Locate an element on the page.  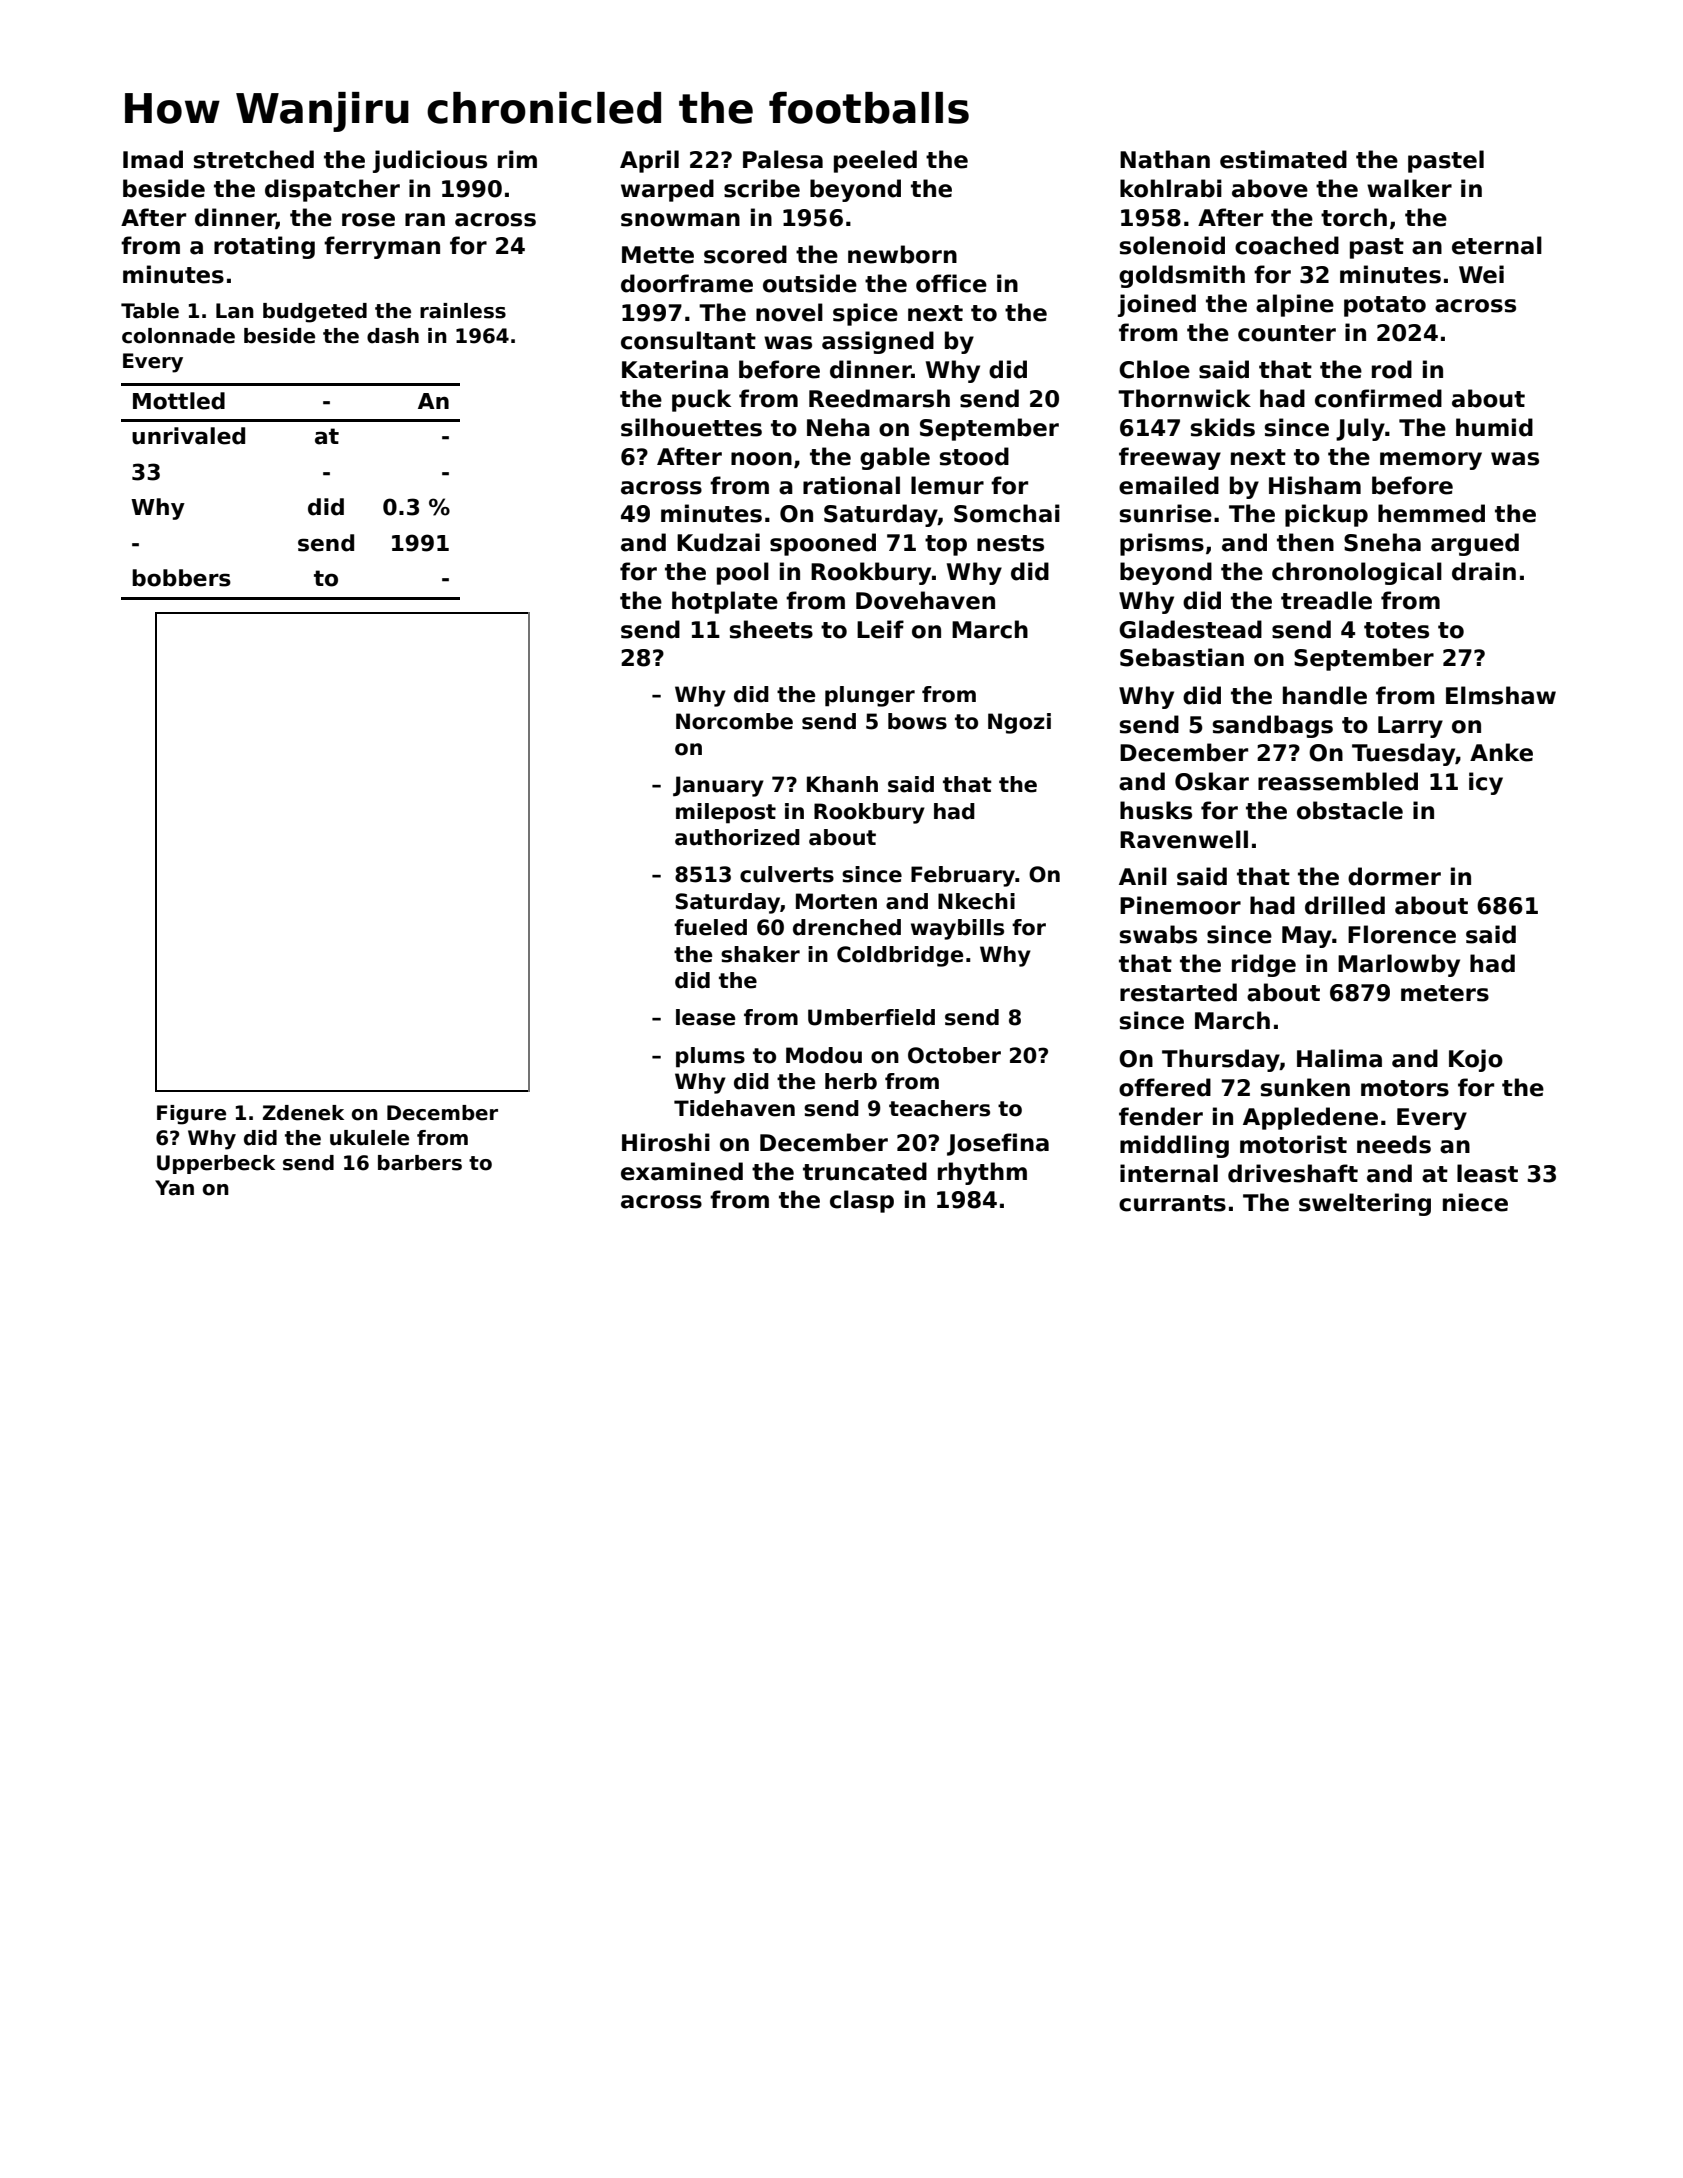
Figure is located at coordinates (191, 1115).
